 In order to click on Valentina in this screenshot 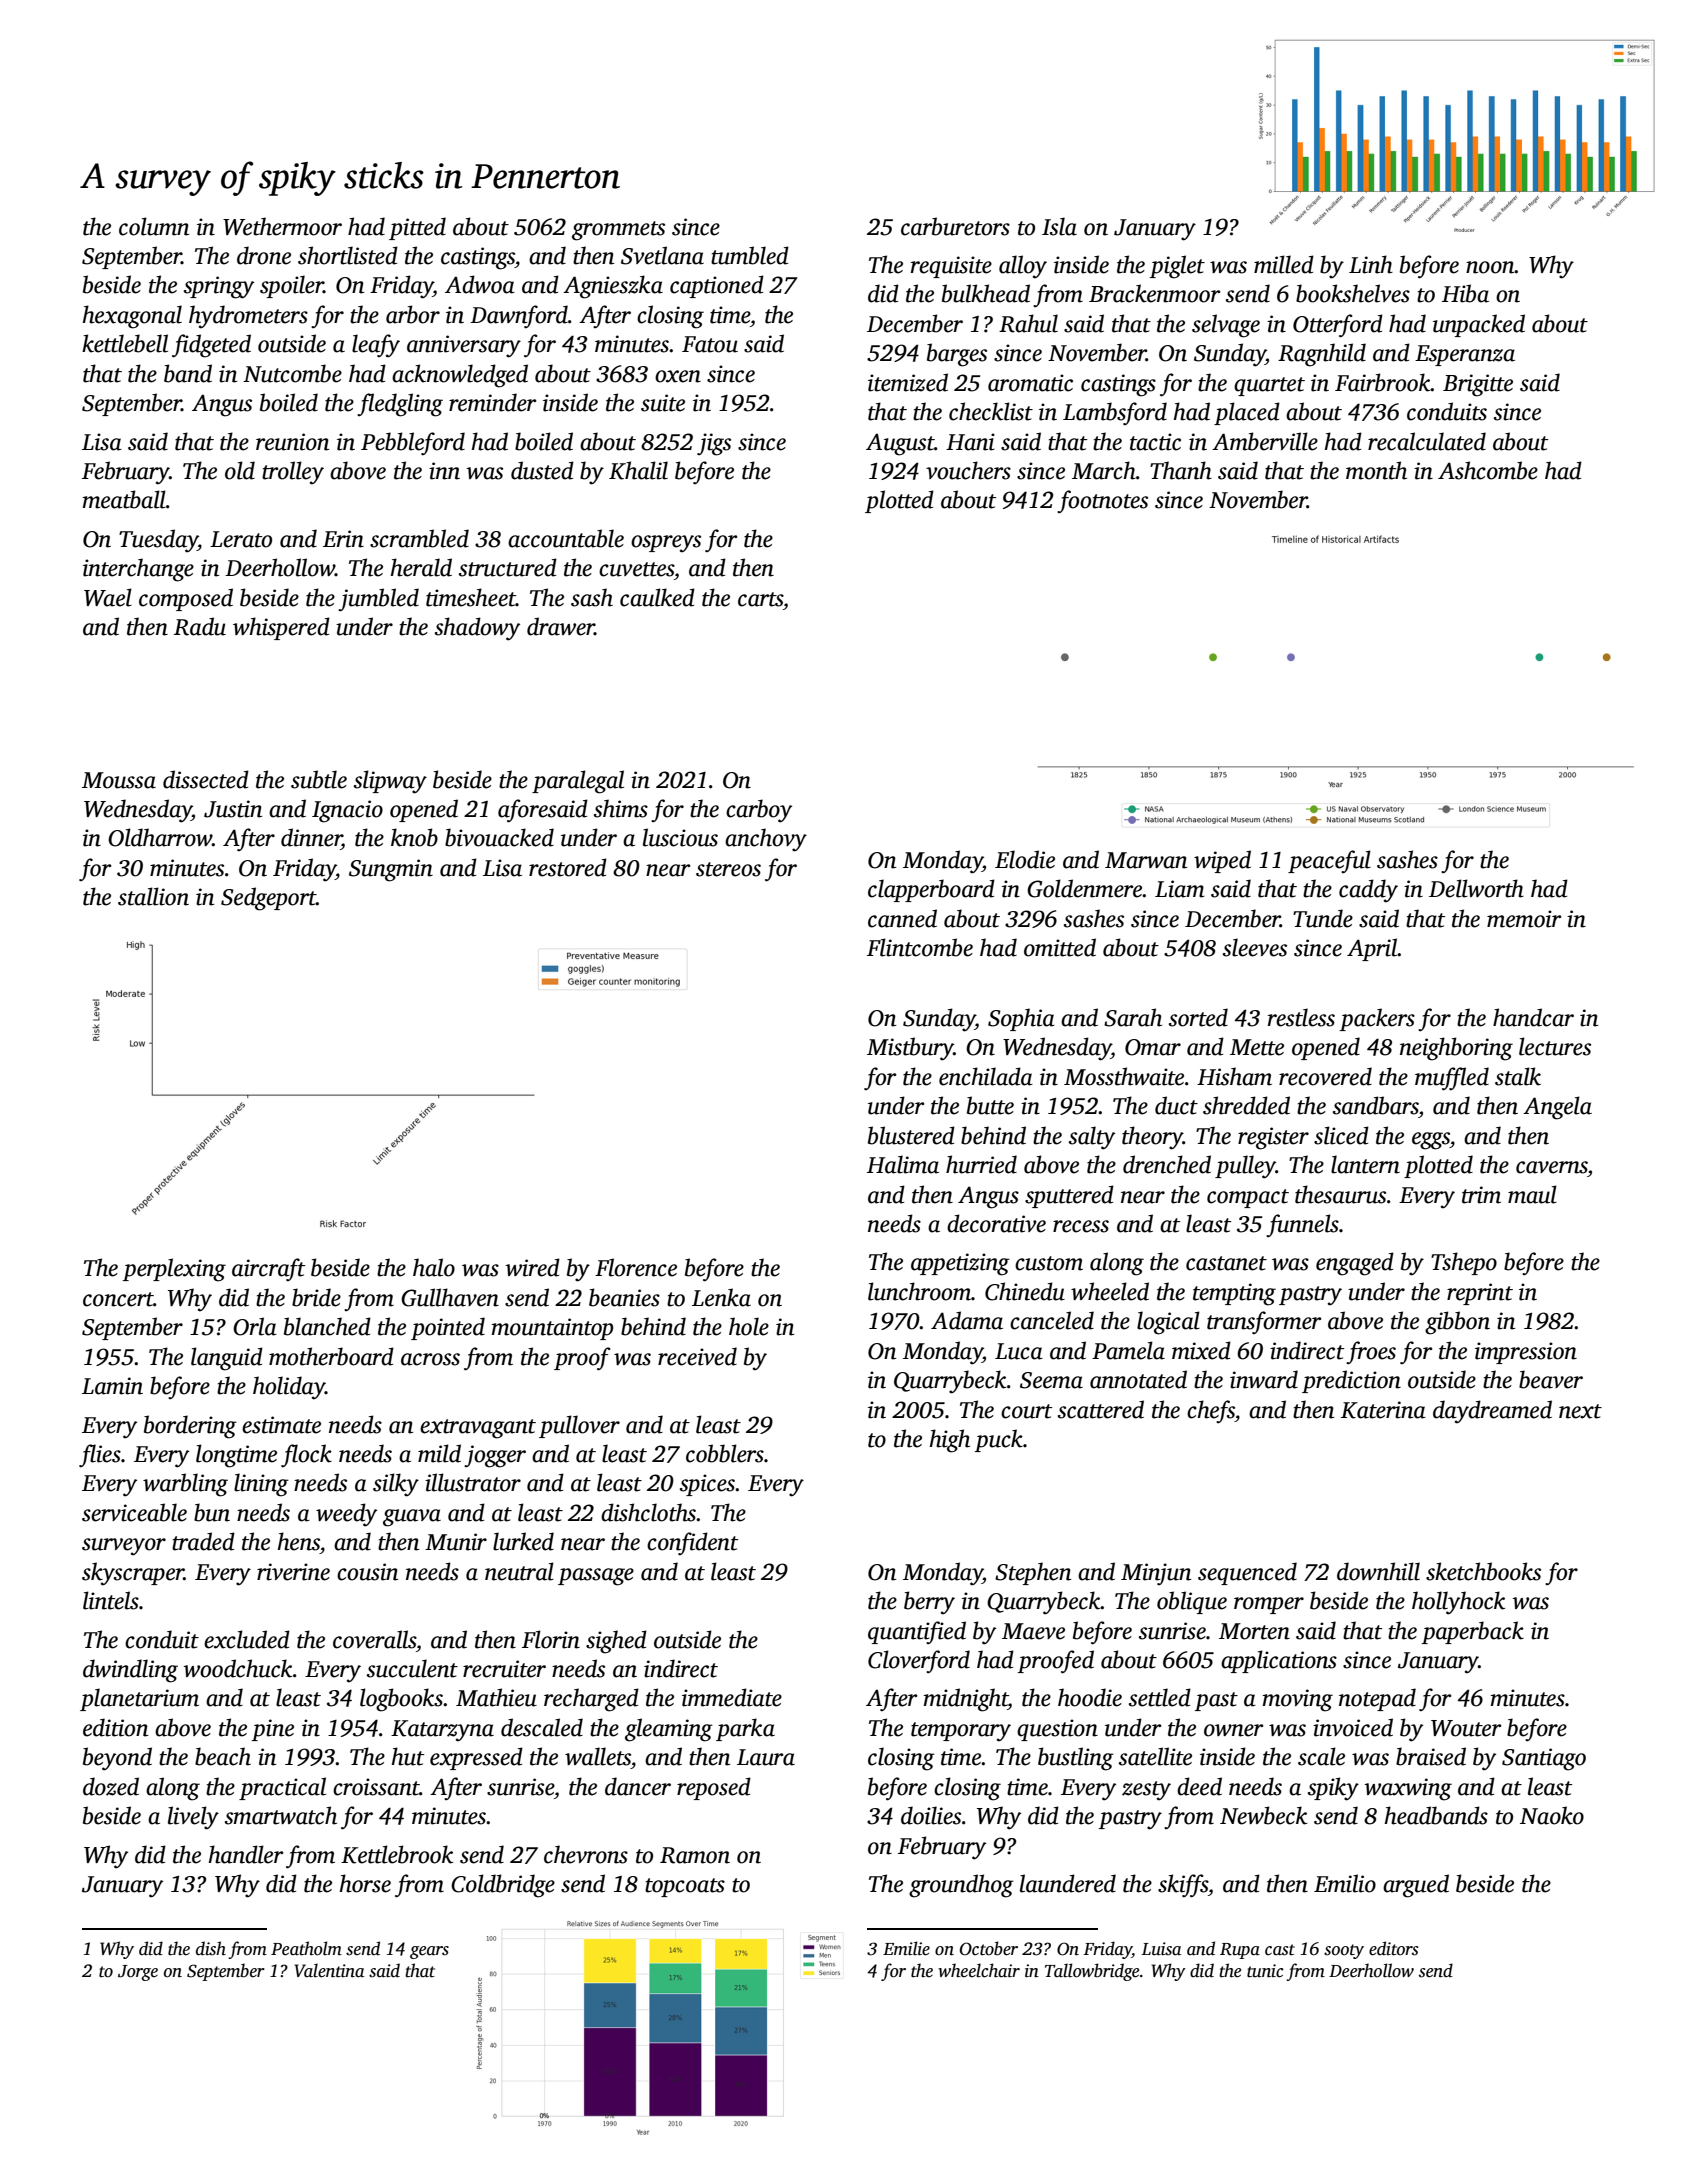, I will do `click(329, 1970)`.
